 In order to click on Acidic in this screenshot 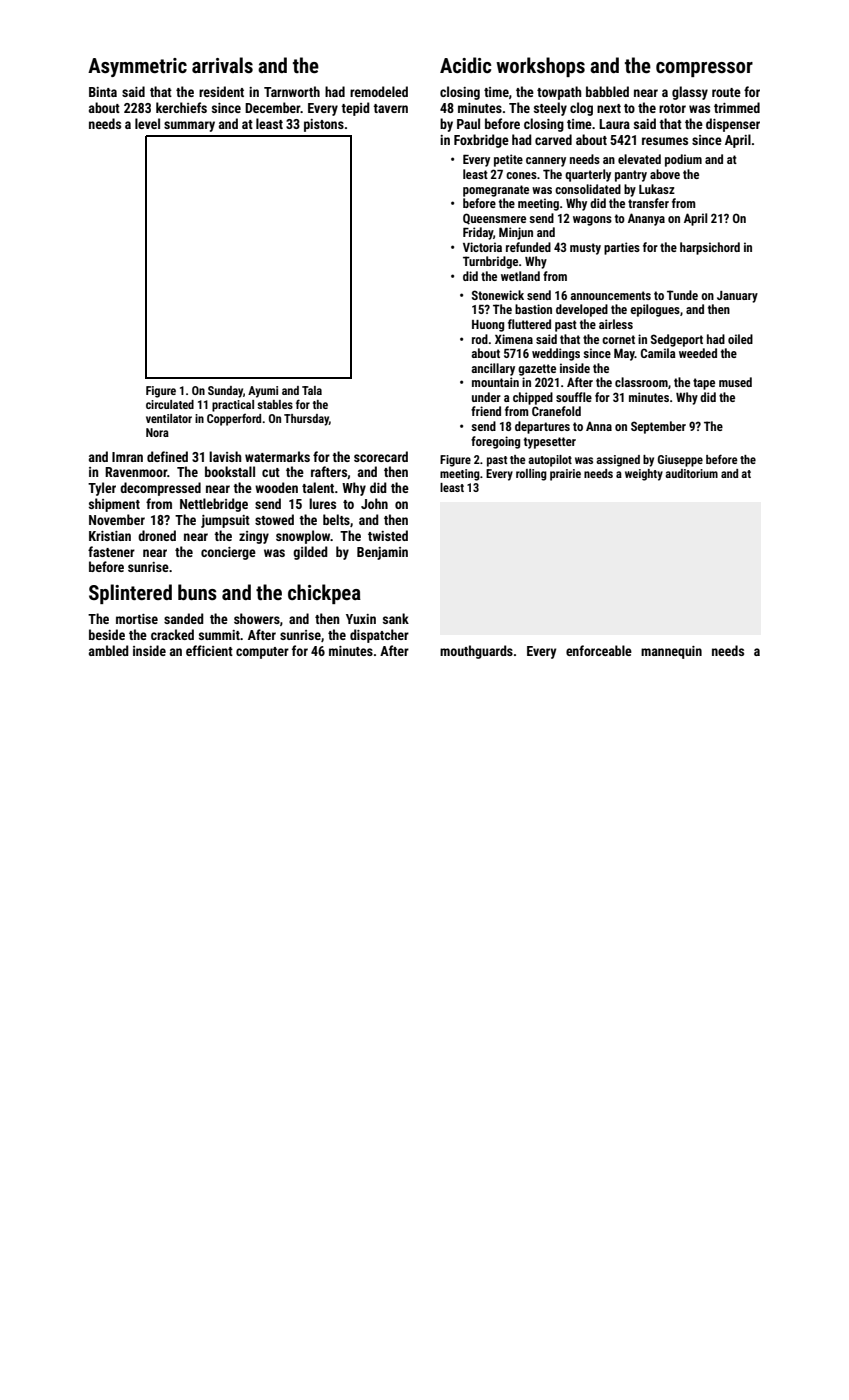, I will do `click(466, 65)`.
